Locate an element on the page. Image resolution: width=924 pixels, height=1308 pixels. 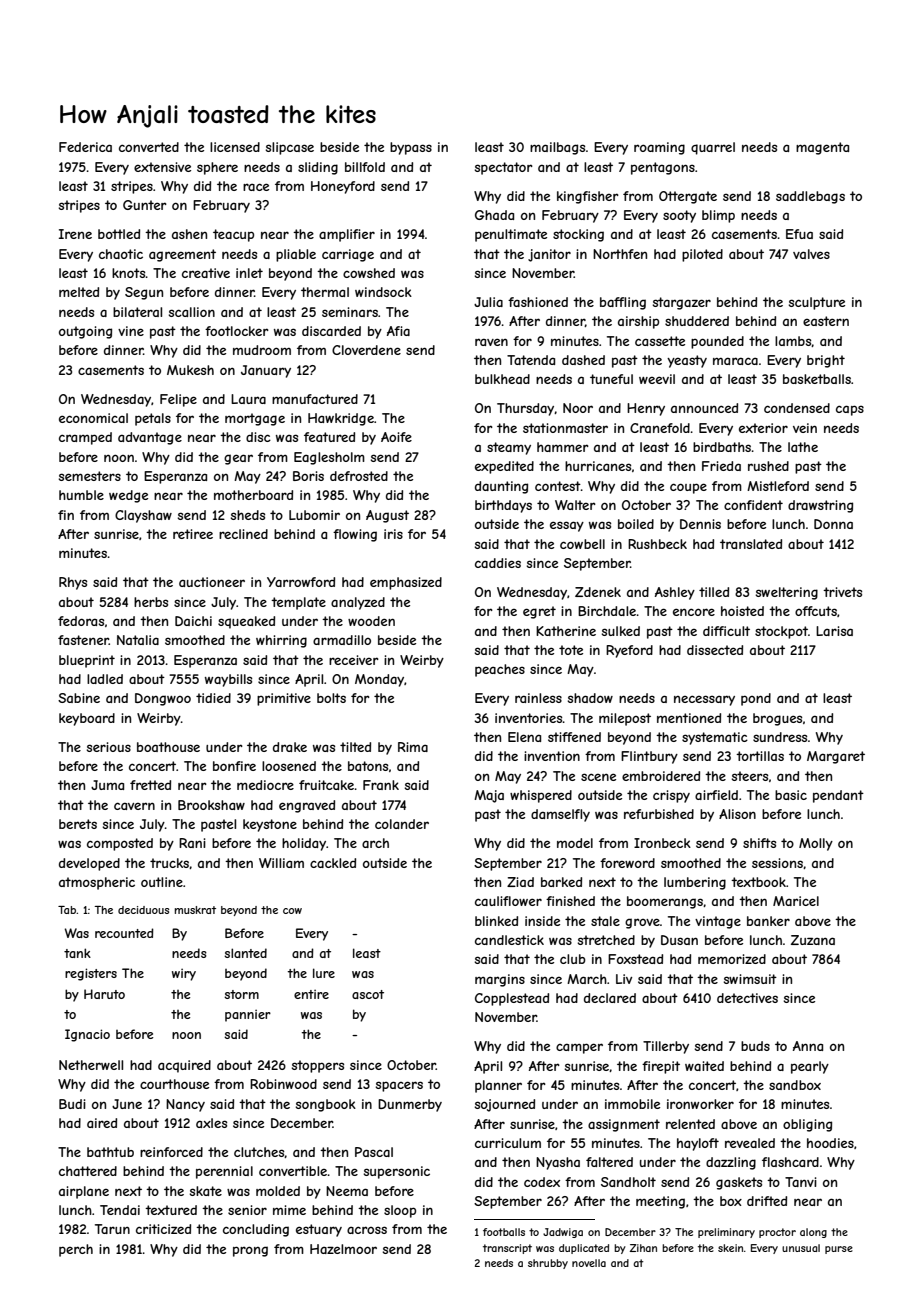
Hazelmoor is located at coordinates (343, 1249).
